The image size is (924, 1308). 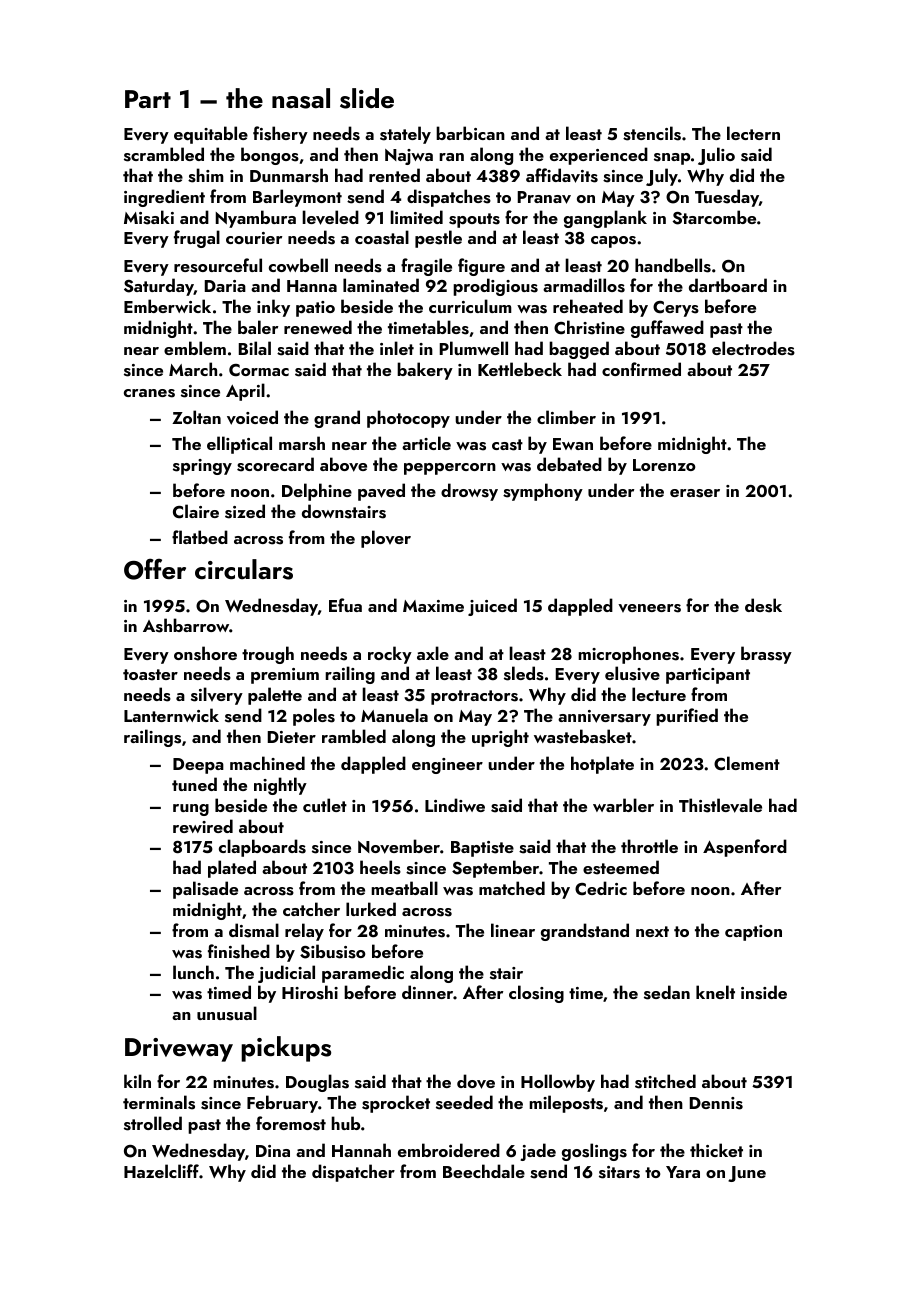 What do you see at coordinates (524, 673) in the screenshot?
I see `sleds` at bounding box center [524, 673].
